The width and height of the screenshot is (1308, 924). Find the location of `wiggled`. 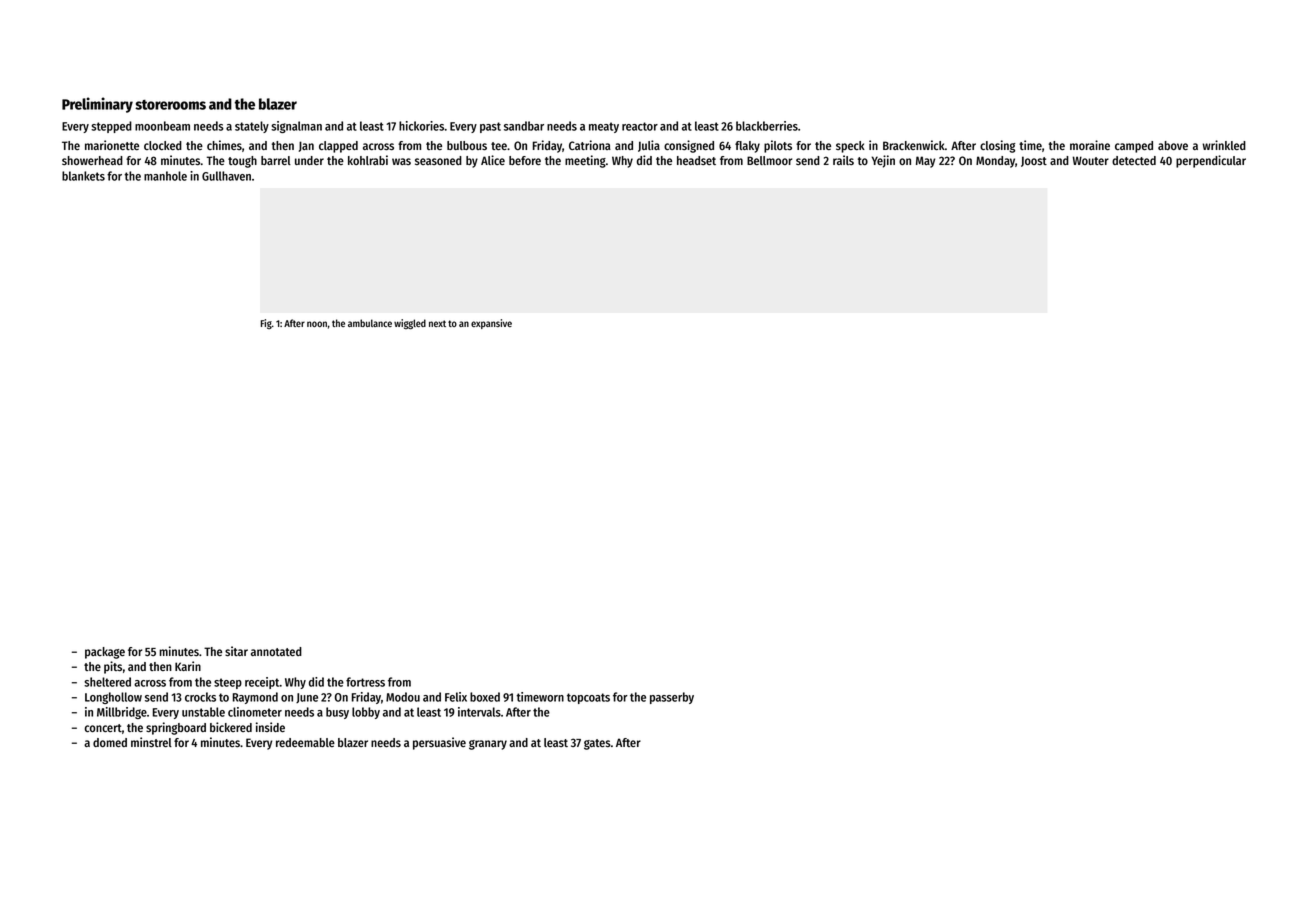

wiggled is located at coordinates (410, 324).
